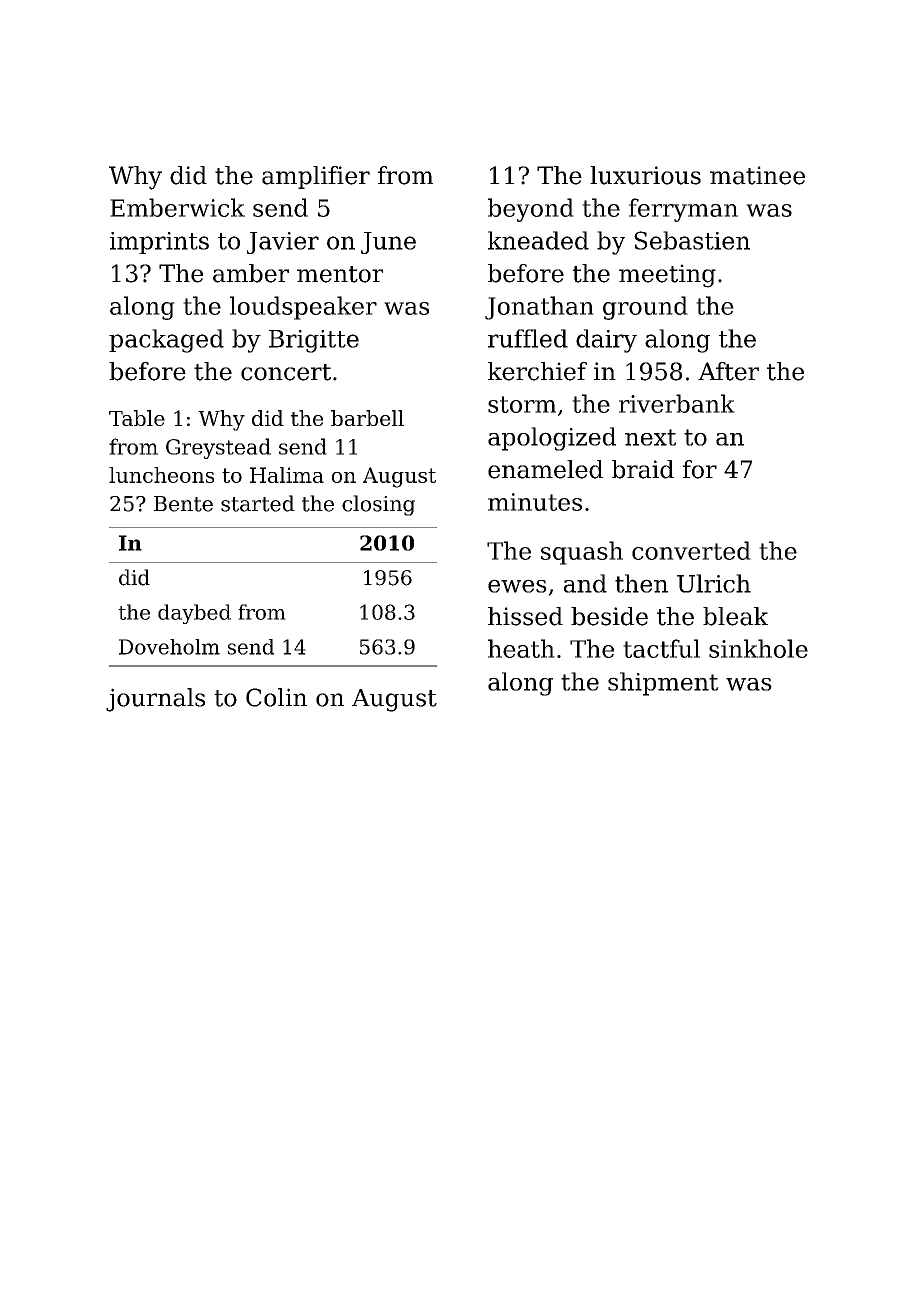 The height and width of the page is (1311, 924). Describe the element at coordinates (538, 240) in the page. I see `kneaded` at that location.
